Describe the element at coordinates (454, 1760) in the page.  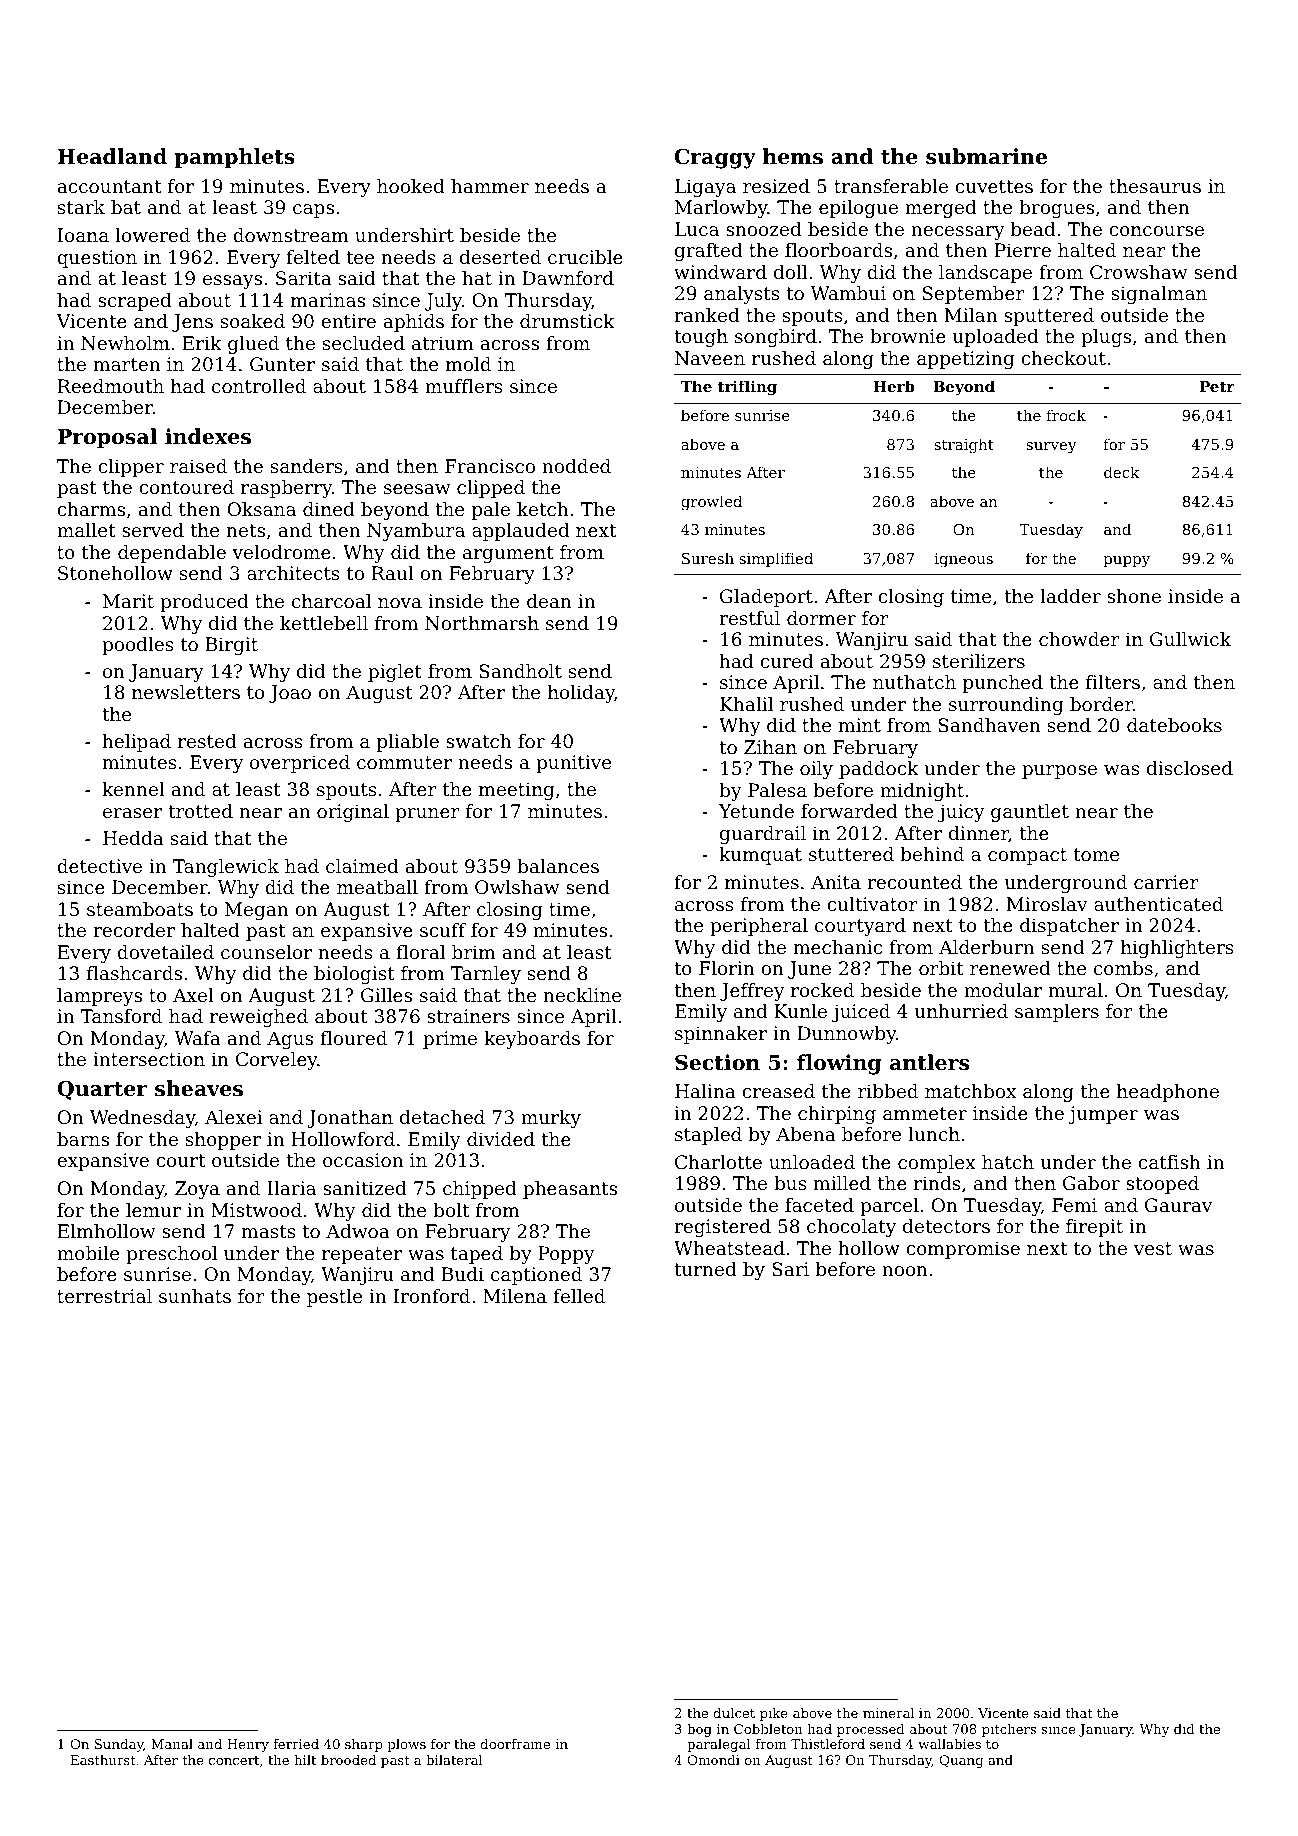
I see `bilateral` at that location.
